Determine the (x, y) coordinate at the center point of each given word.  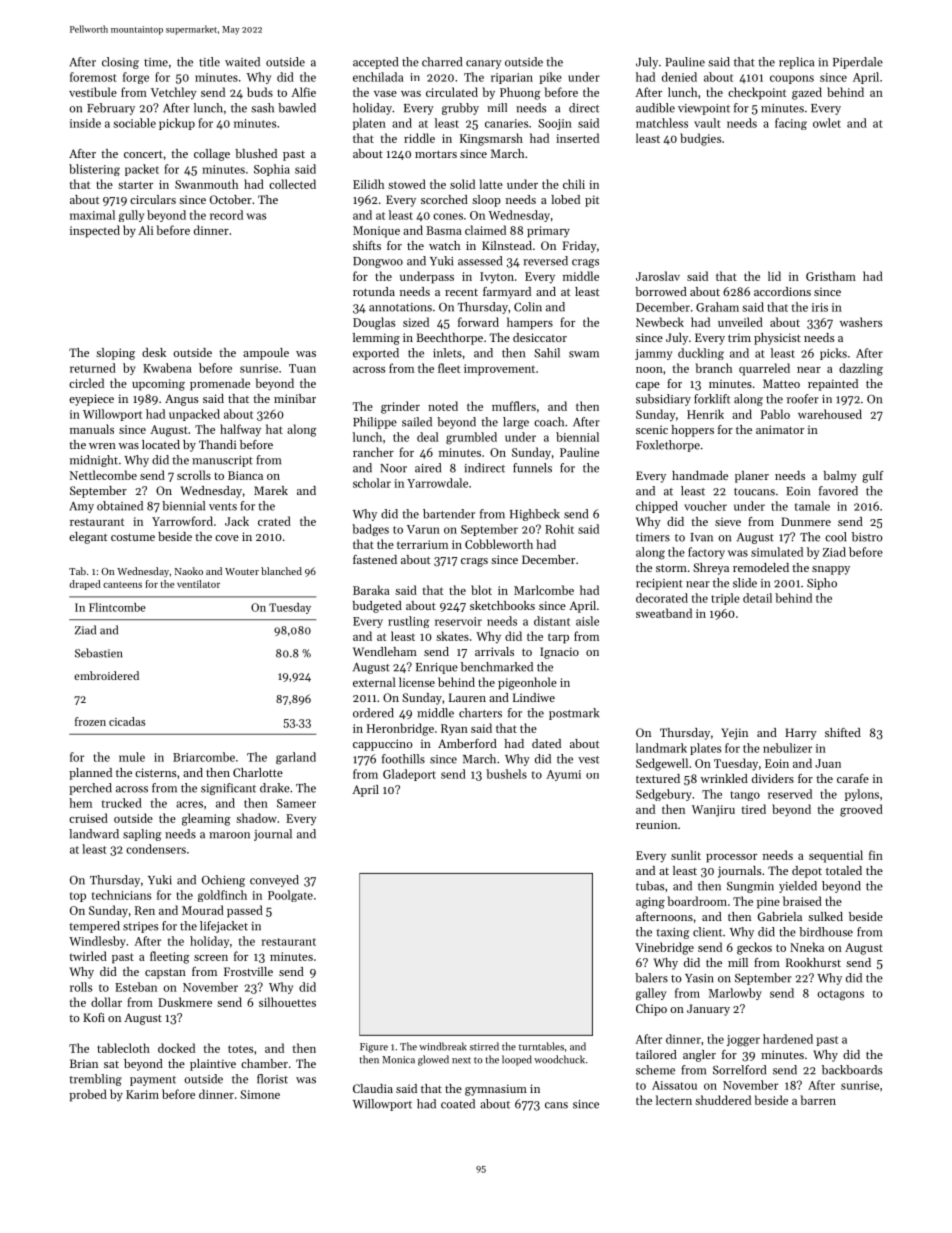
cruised (88, 818)
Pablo (775, 414)
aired (428, 468)
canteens (122, 584)
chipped (657, 507)
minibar (295, 398)
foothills (403, 759)
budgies (700, 139)
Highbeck (535, 515)
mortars (436, 154)
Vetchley (173, 93)
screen (211, 958)
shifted (843, 732)
